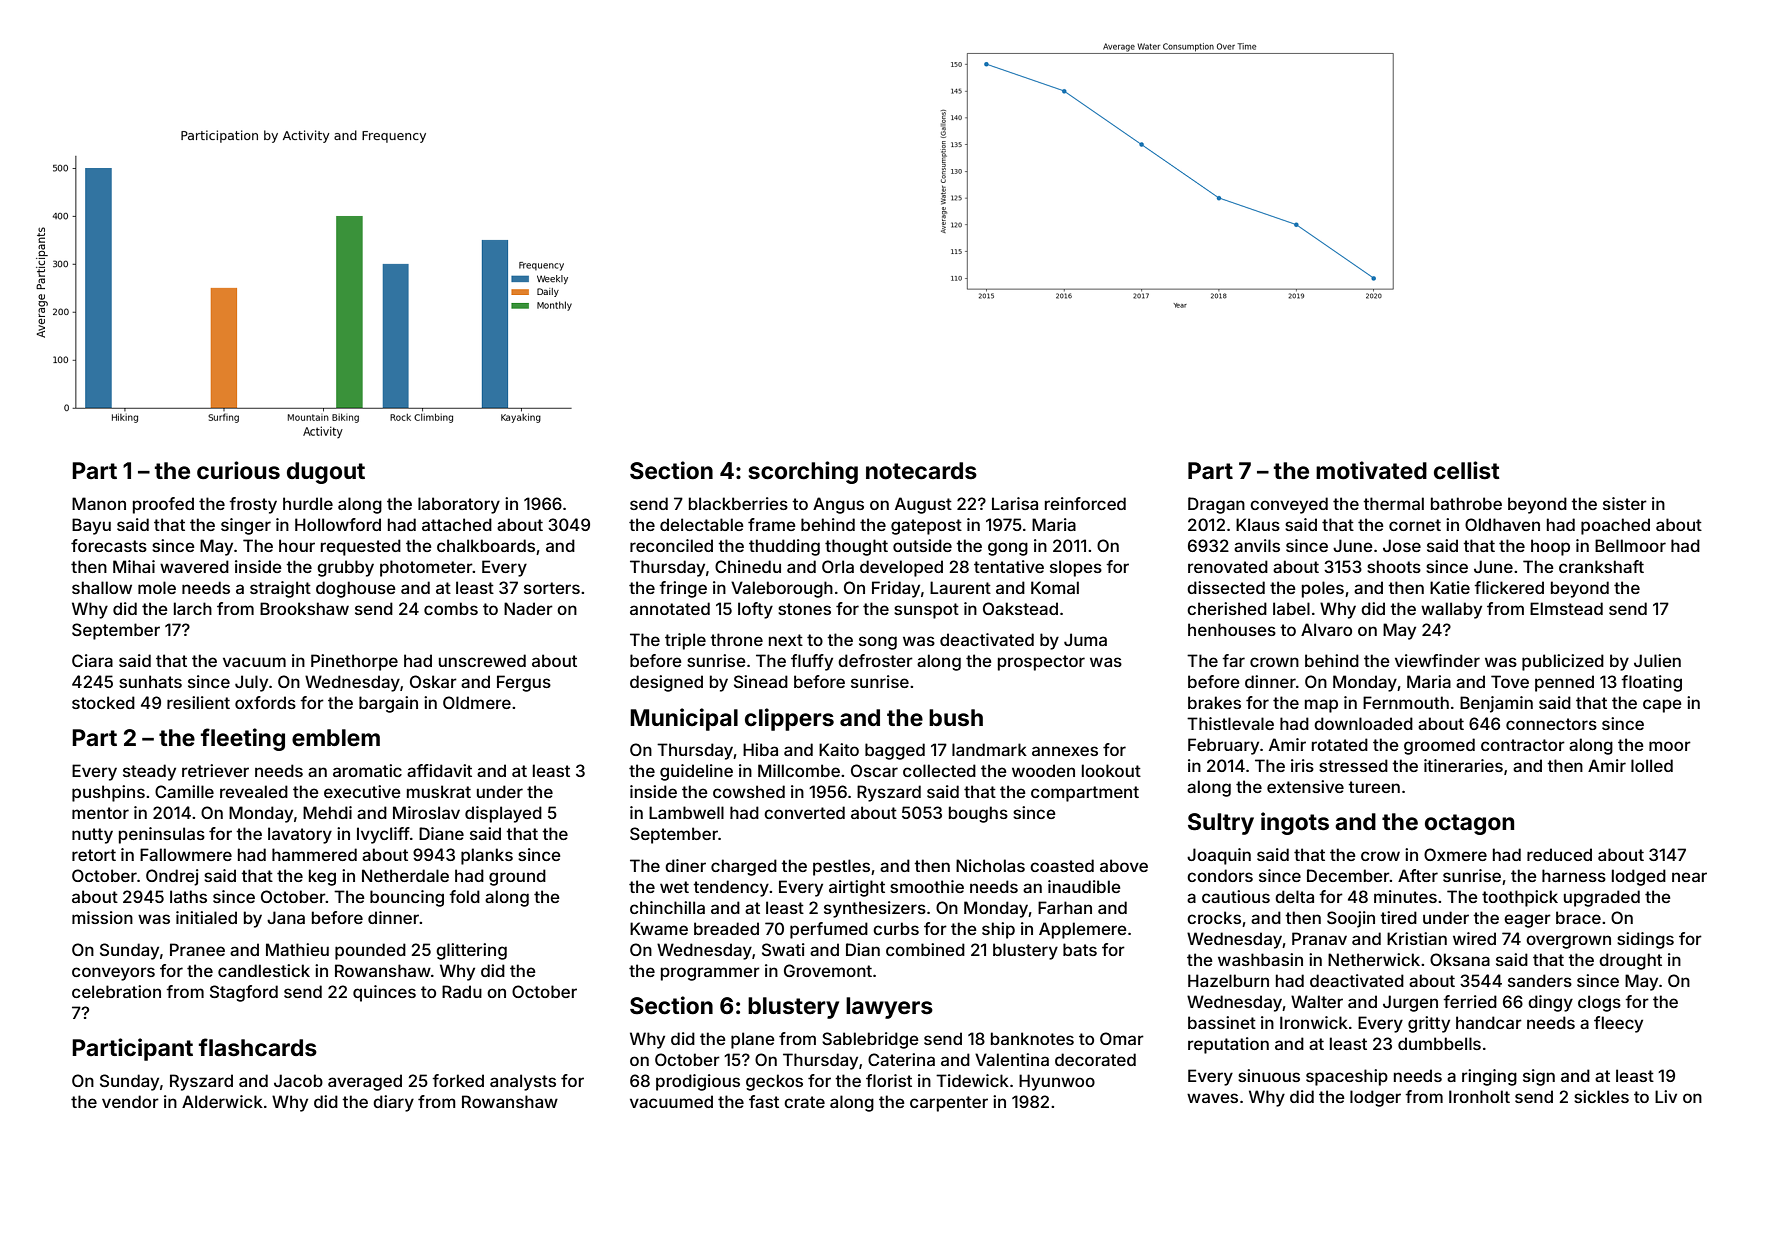 The height and width of the screenshot is (1259, 1780). What do you see at coordinates (407, 898) in the screenshot?
I see `bouncing` at bounding box center [407, 898].
